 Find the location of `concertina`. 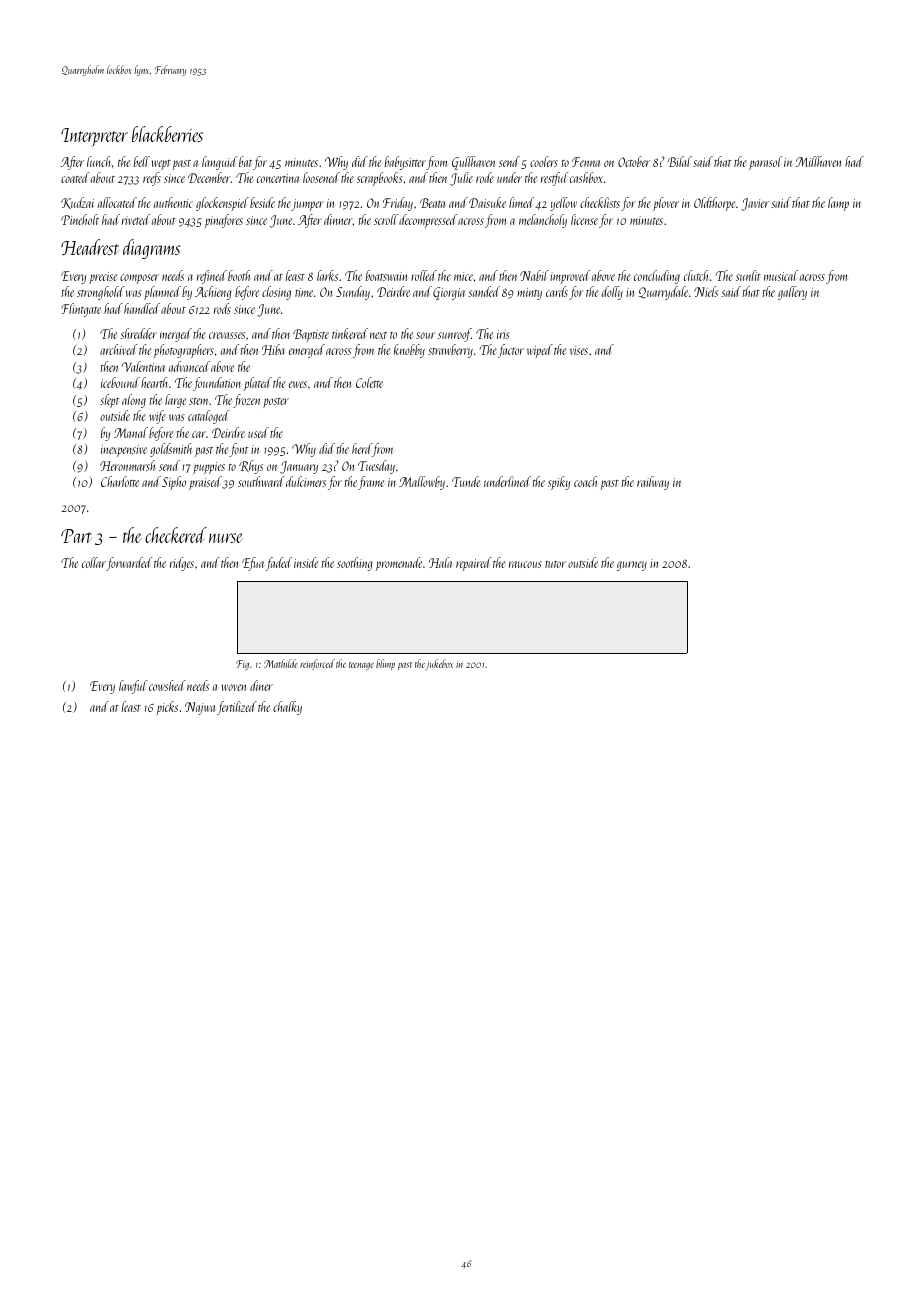

concertina is located at coordinates (278, 178).
